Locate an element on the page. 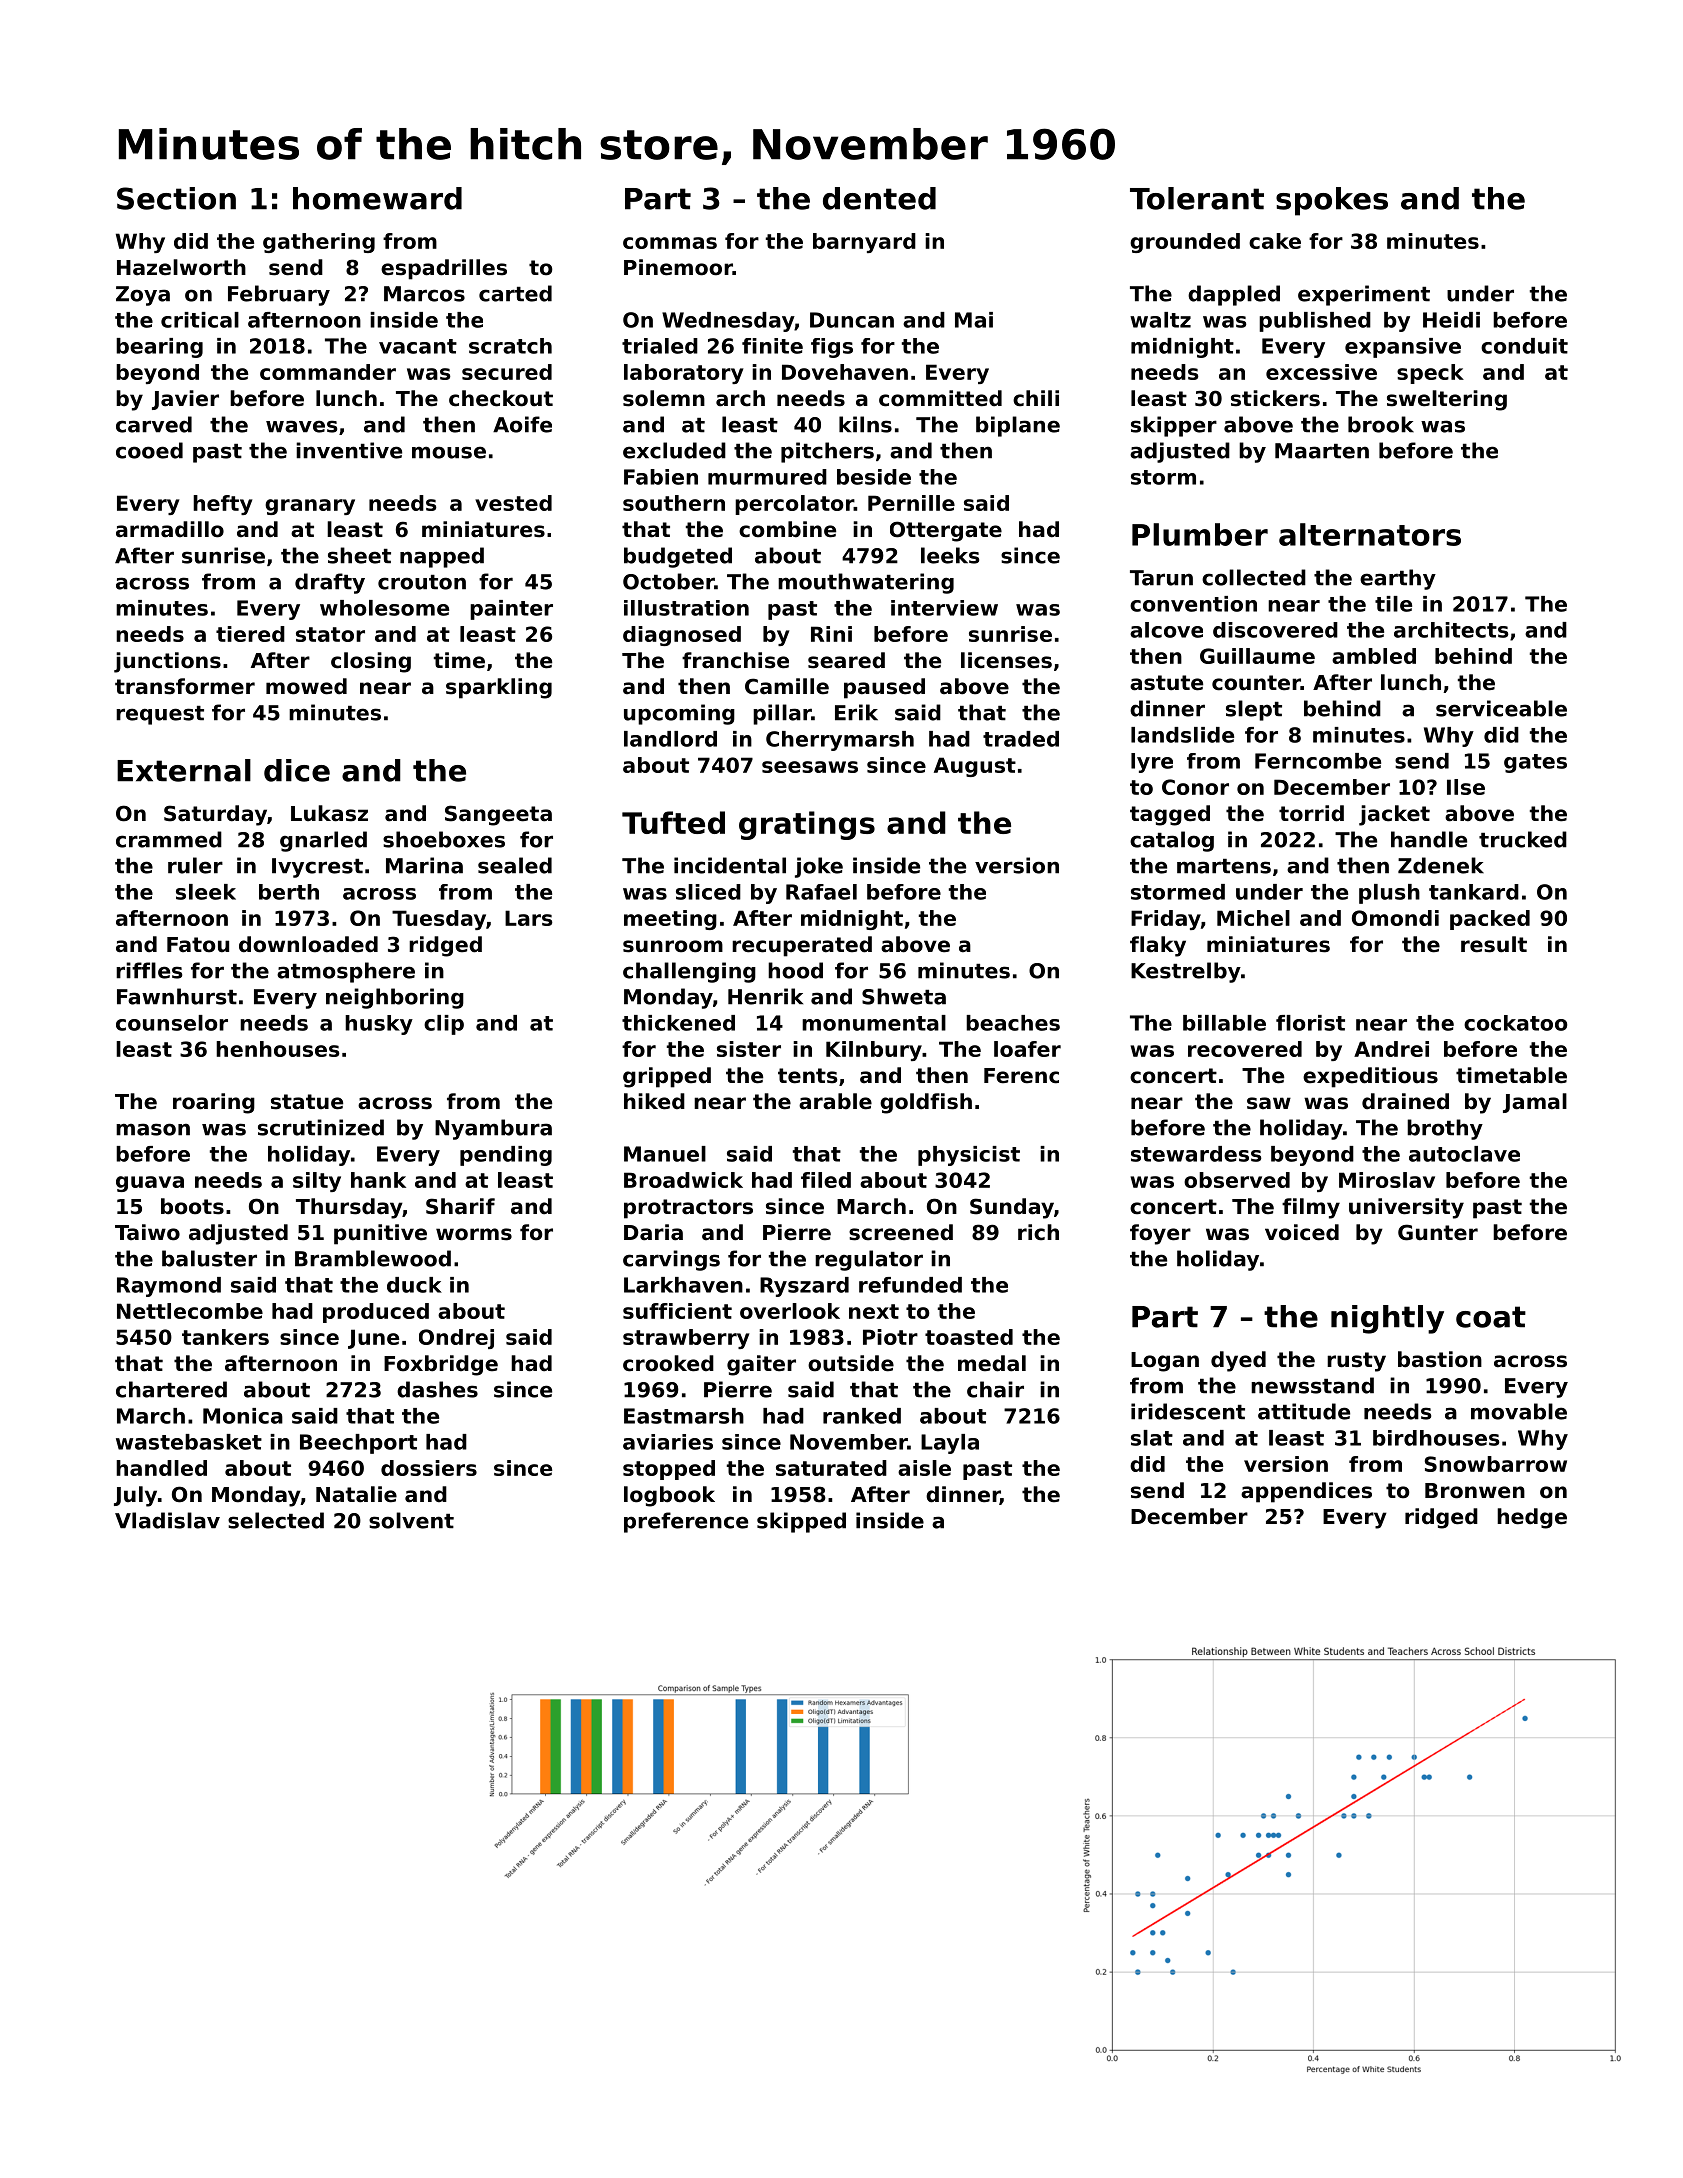 Image resolution: width=1683 pixels, height=2178 pixels. autoclave is located at coordinates (1464, 1154).
